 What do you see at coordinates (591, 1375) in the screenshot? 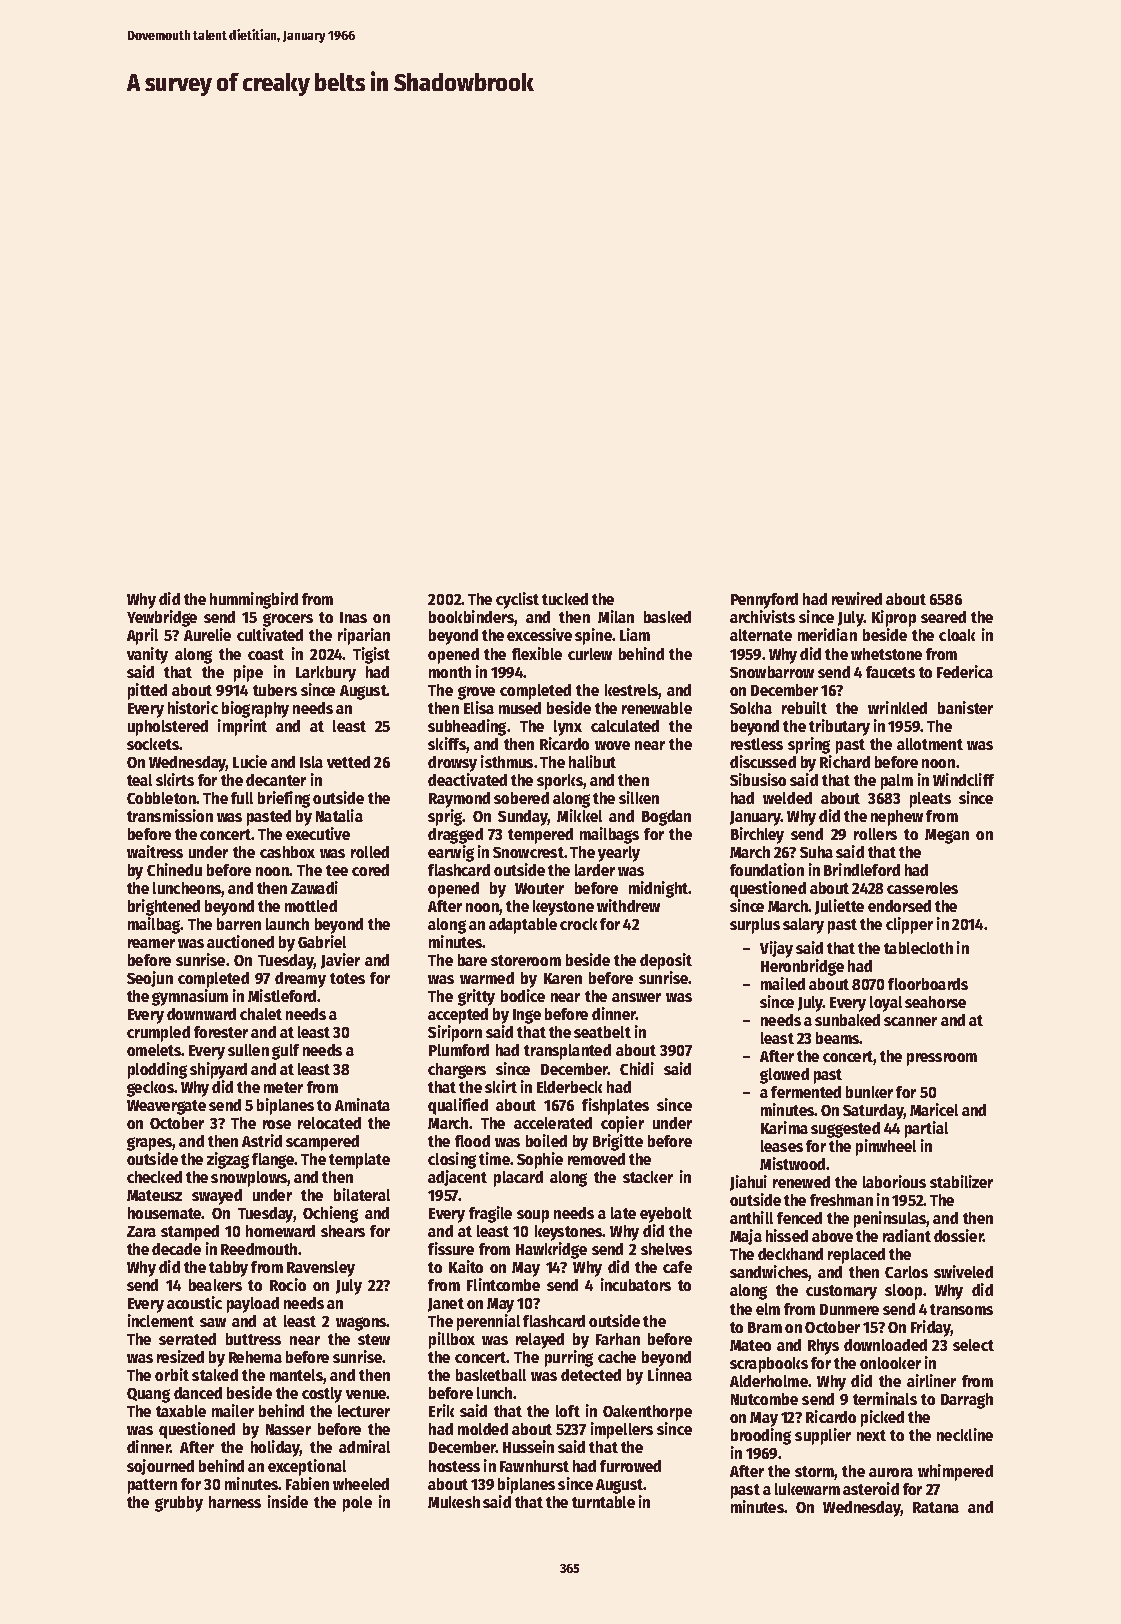
I see `detected` at bounding box center [591, 1375].
